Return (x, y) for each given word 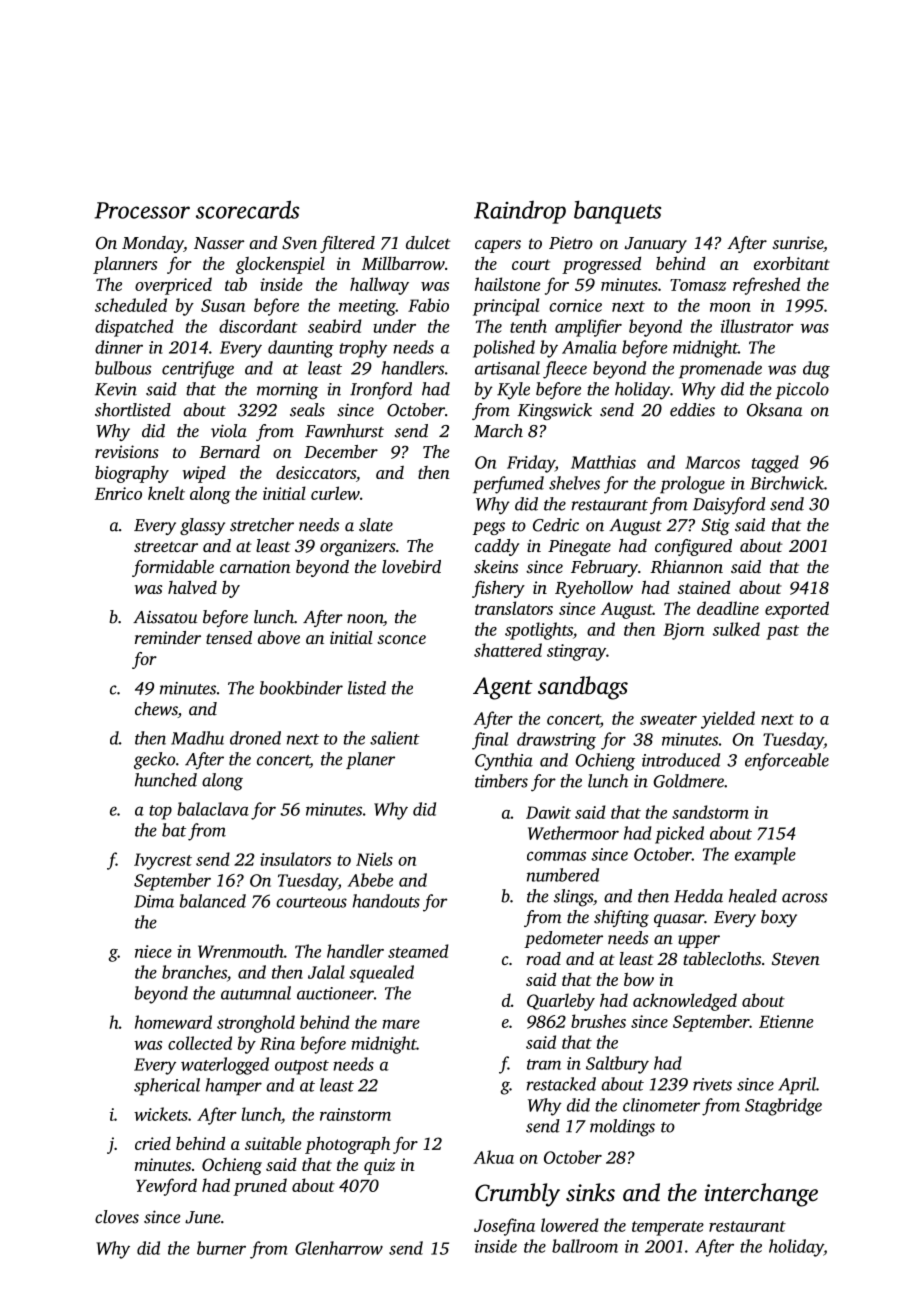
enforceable (787, 762)
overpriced (173, 286)
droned (255, 738)
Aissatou (165, 617)
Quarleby (561, 1002)
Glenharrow (339, 1248)
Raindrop (520, 212)
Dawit (548, 812)
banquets (617, 212)
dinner (119, 347)
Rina (277, 1043)
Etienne (786, 1021)
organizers (358, 547)
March (498, 431)
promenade (720, 370)
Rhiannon (686, 567)
